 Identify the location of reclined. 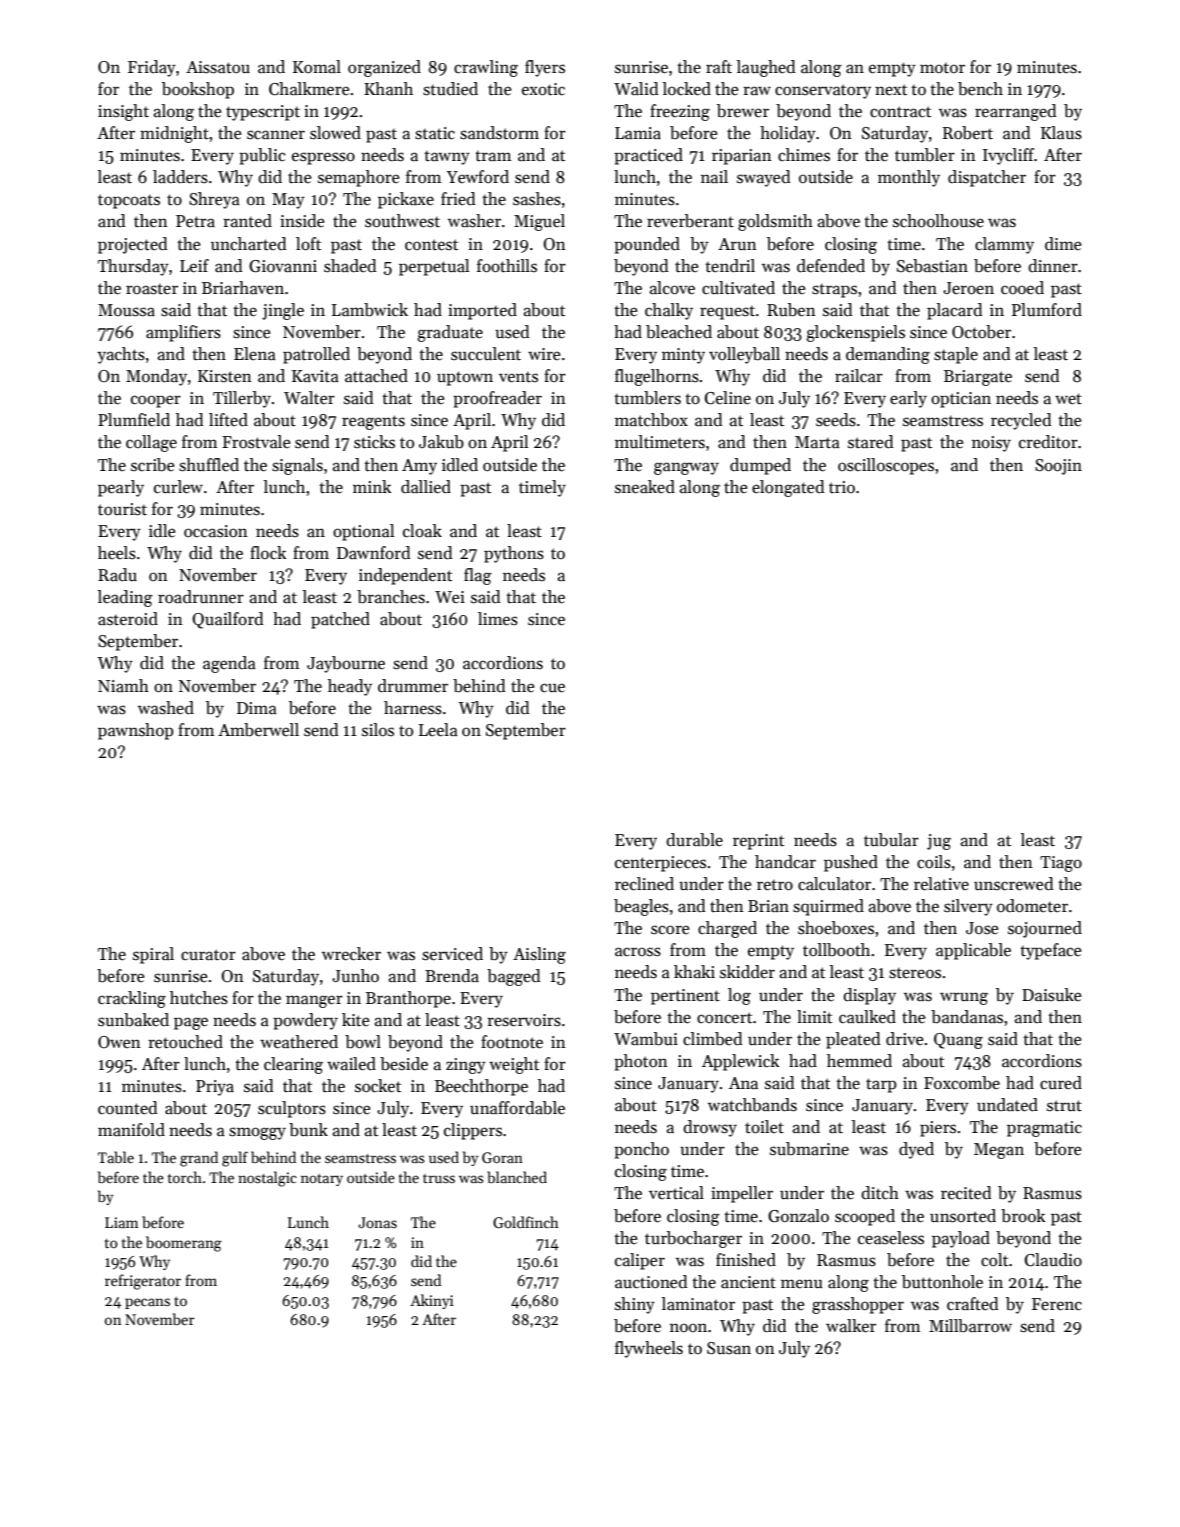
(644, 884).
